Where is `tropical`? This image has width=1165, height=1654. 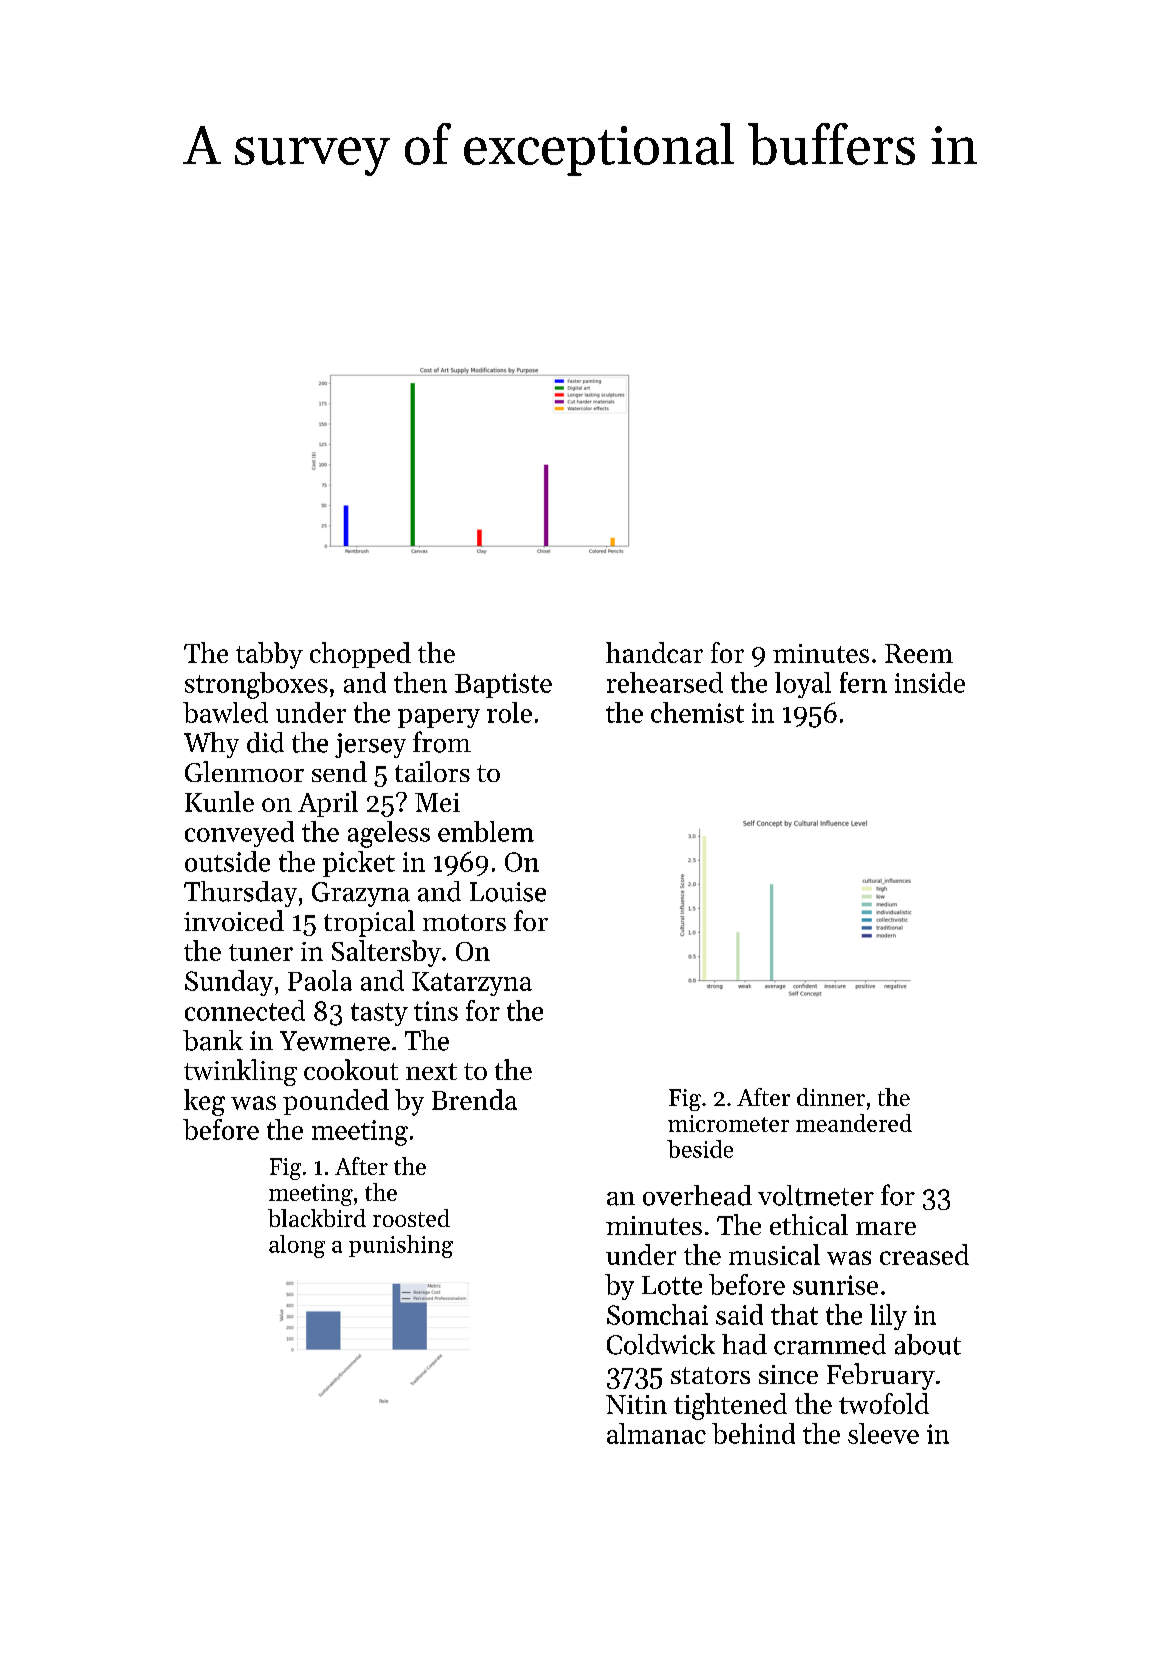 tropical is located at coordinates (369, 923).
